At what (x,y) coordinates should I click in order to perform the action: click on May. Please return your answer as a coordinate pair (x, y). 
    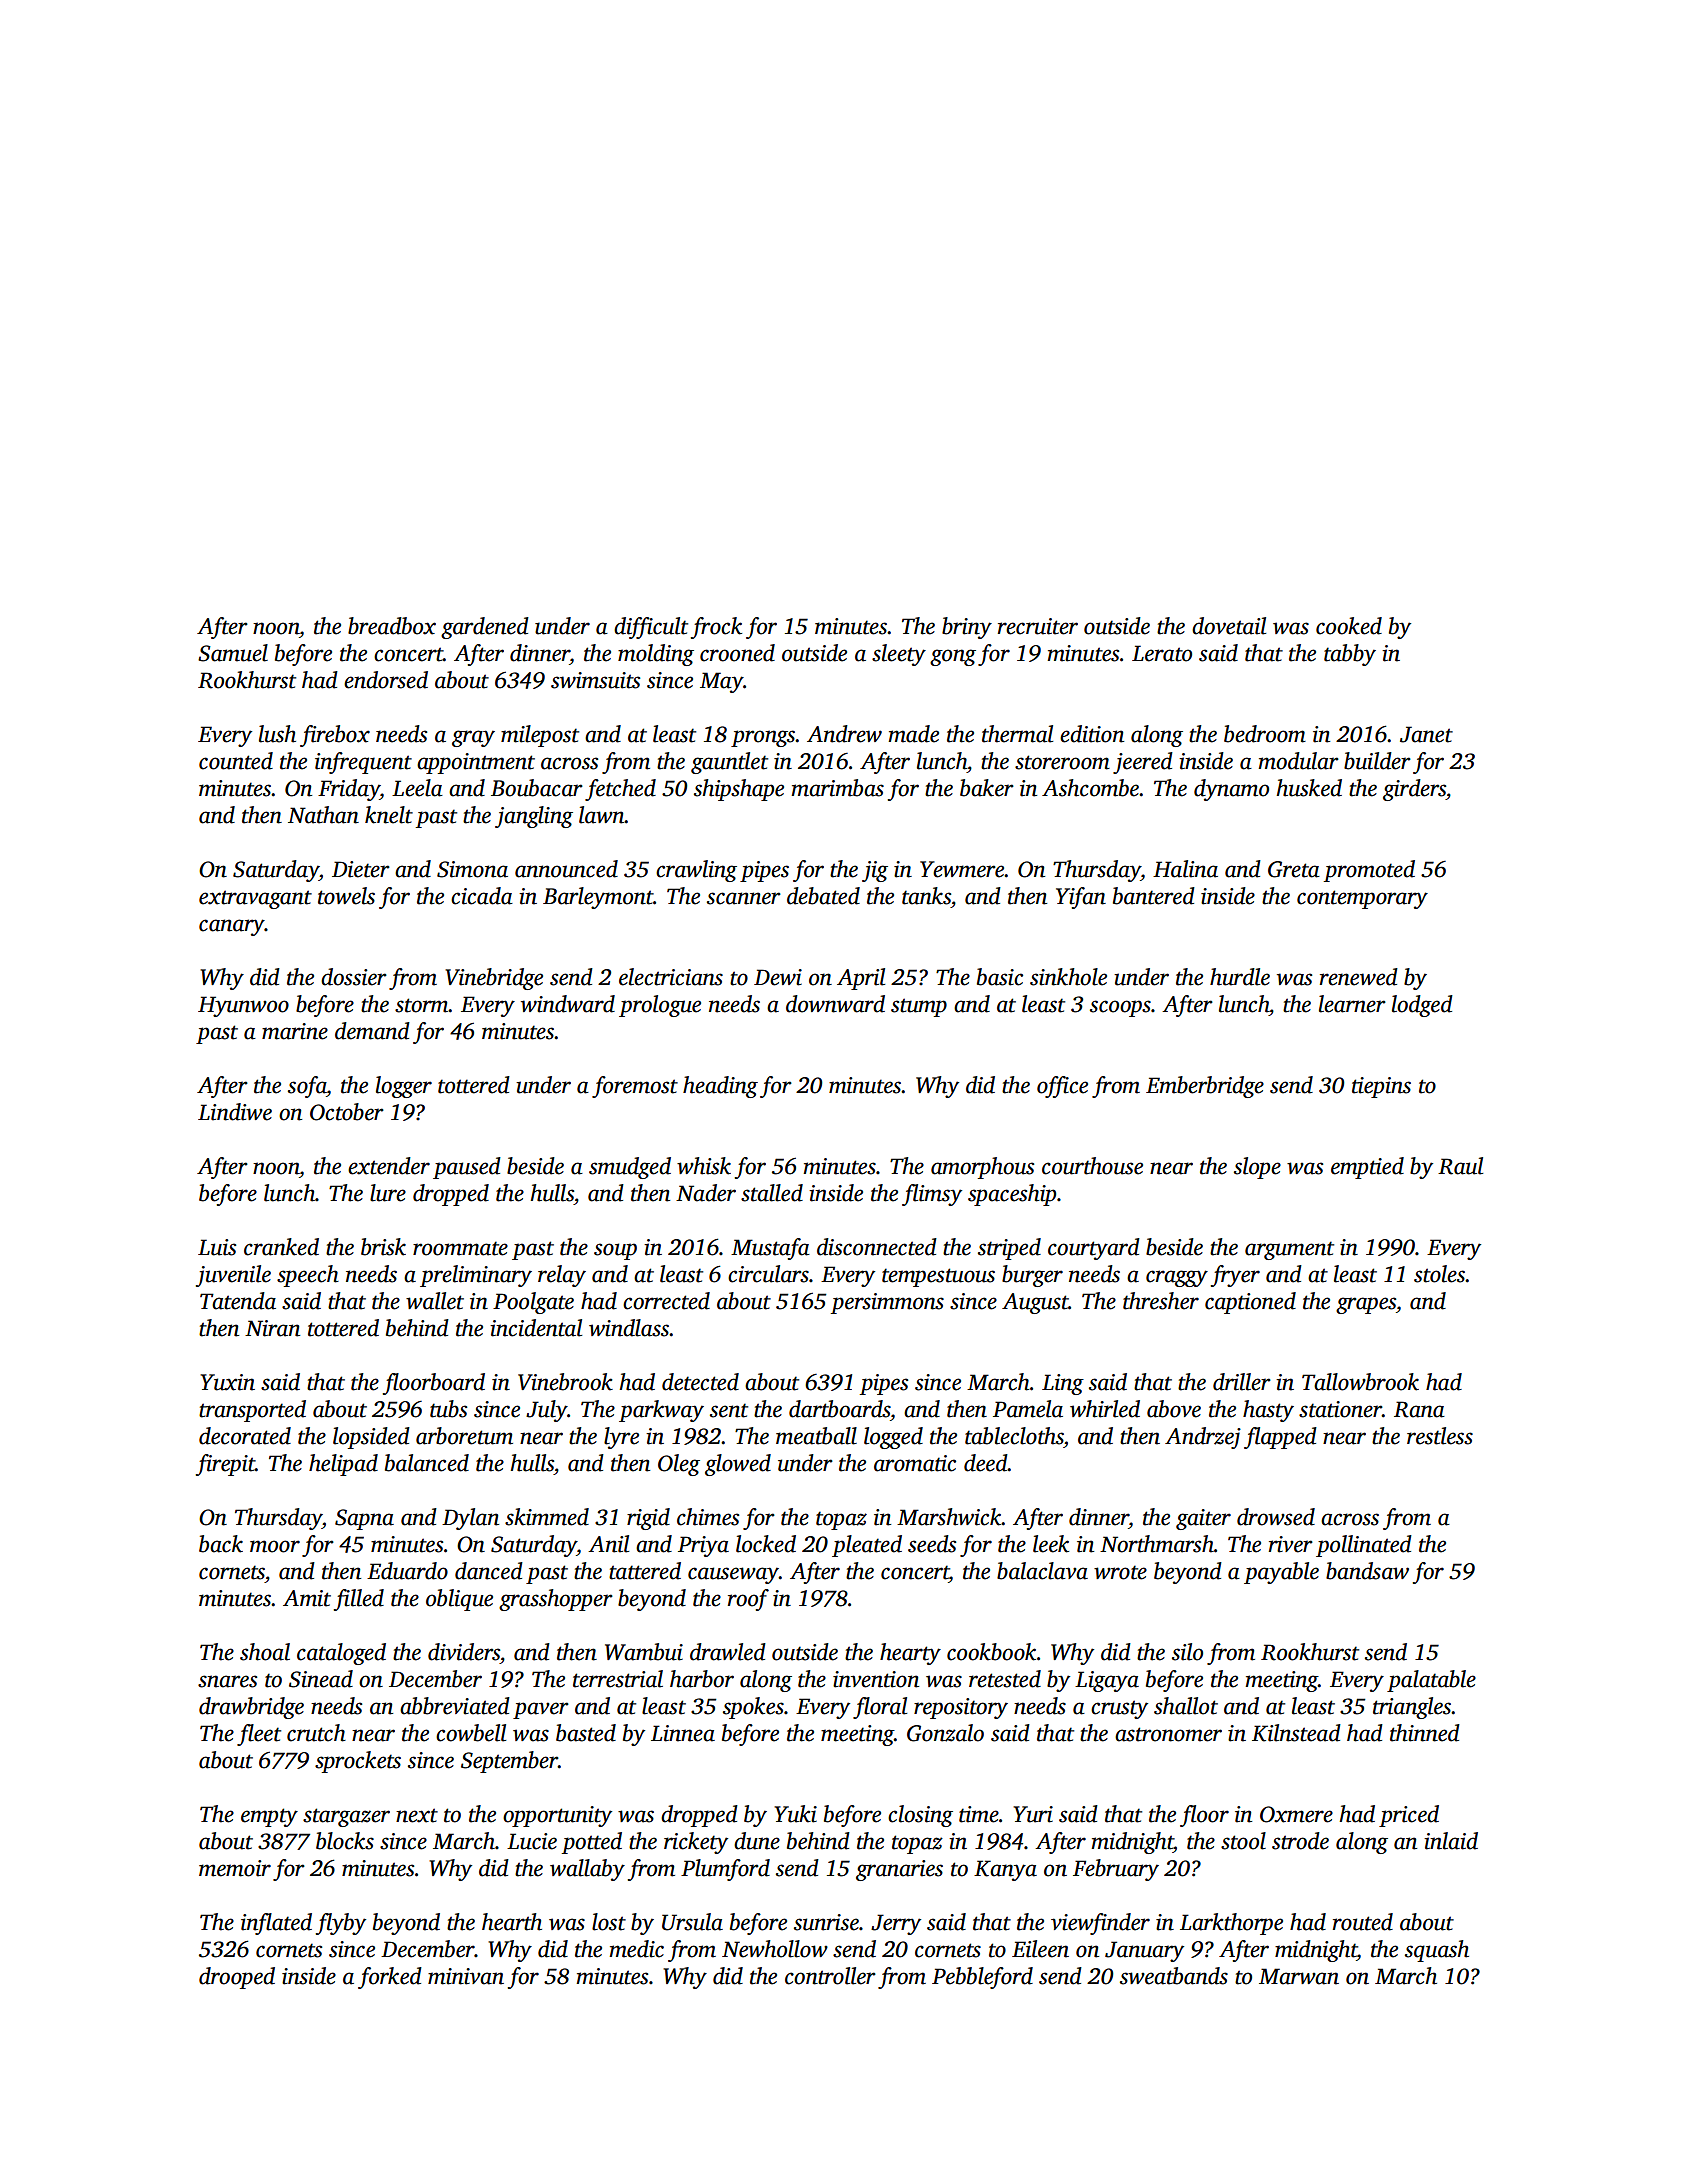
    Looking at the image, I should click on (721, 682).
